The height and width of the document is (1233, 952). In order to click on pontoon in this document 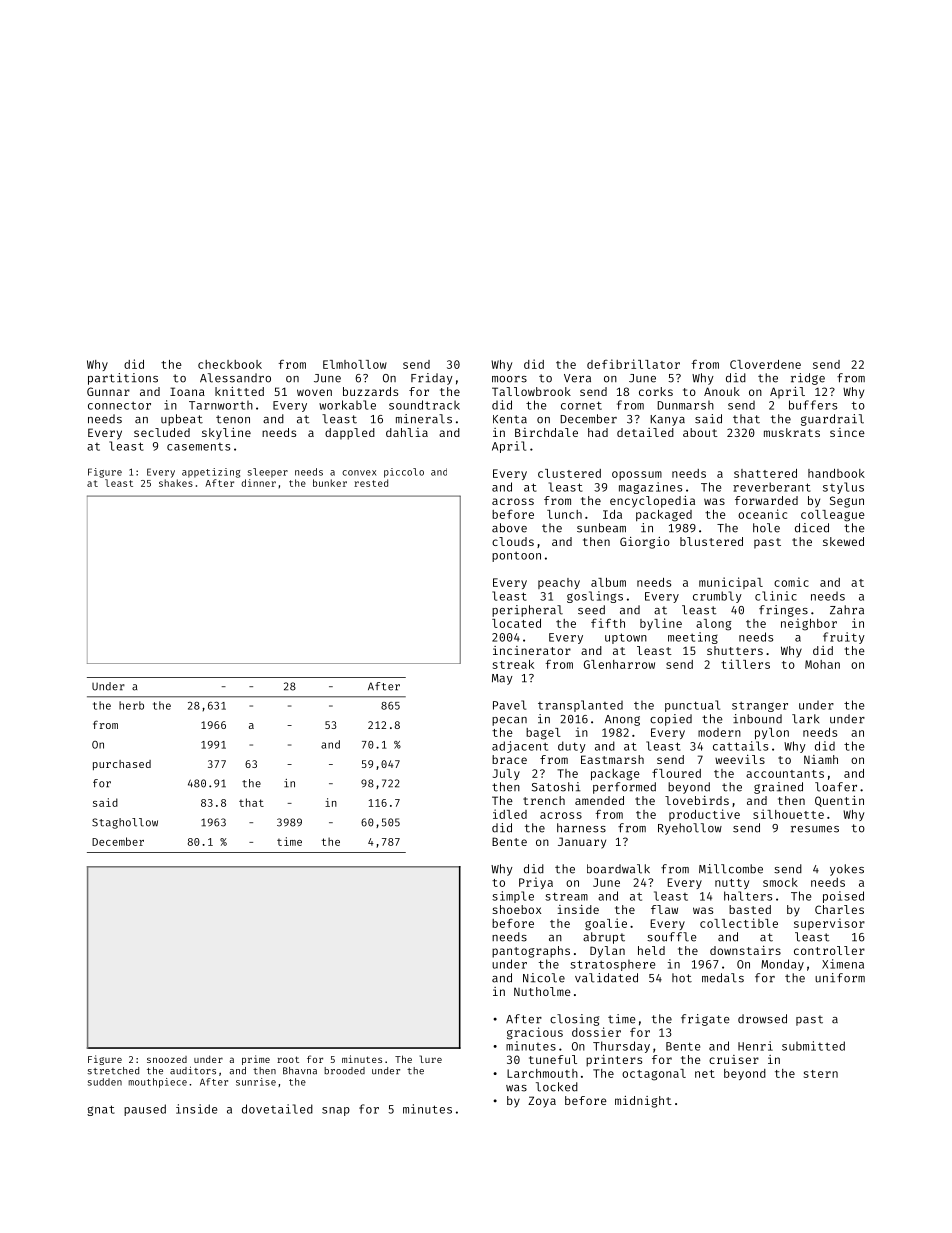, I will do `click(516, 557)`.
